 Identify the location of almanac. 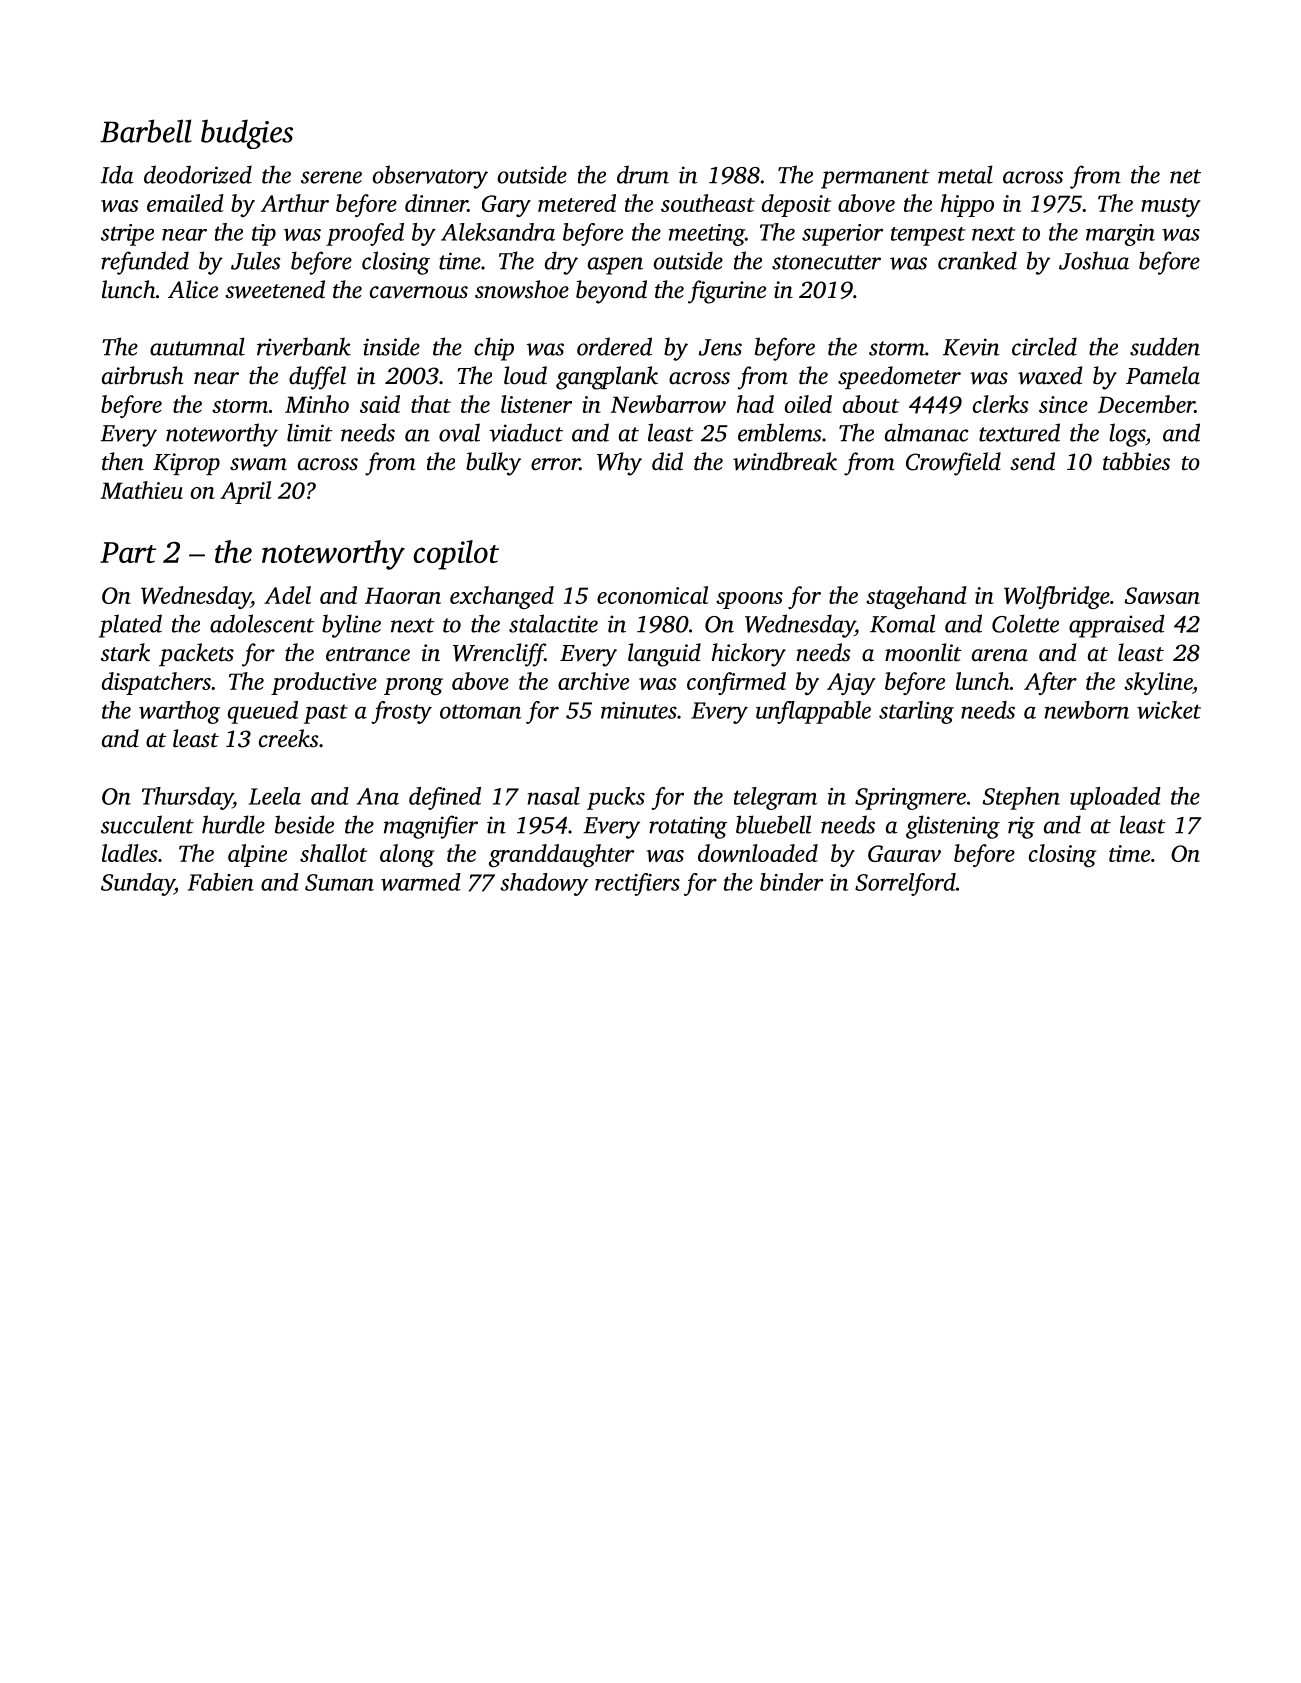
(927, 432).
